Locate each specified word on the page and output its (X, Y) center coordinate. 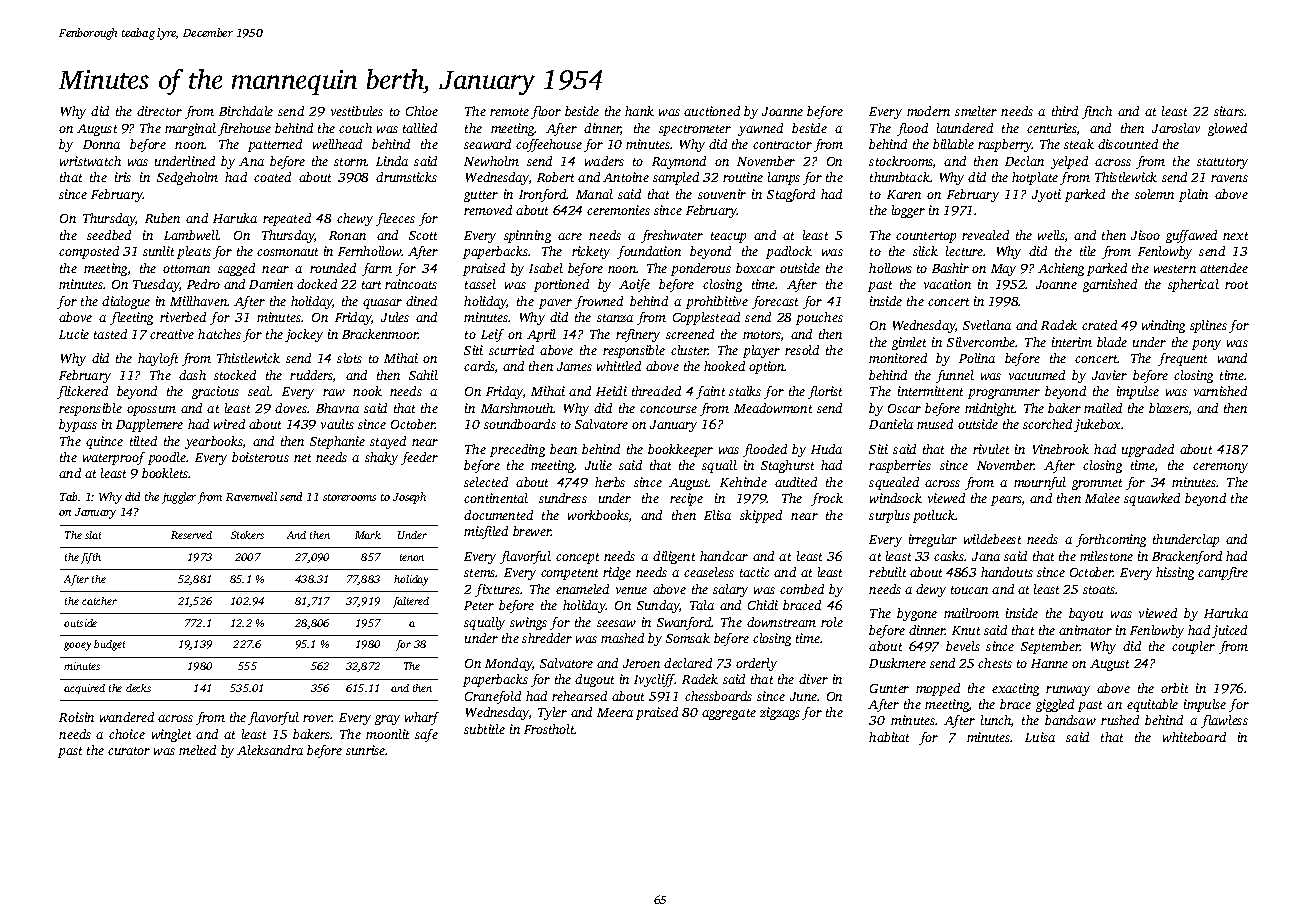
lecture (965, 251)
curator (129, 751)
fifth (91, 558)
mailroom (971, 613)
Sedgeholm (187, 178)
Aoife (634, 285)
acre (570, 236)
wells (1051, 235)
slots (349, 358)
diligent (674, 557)
